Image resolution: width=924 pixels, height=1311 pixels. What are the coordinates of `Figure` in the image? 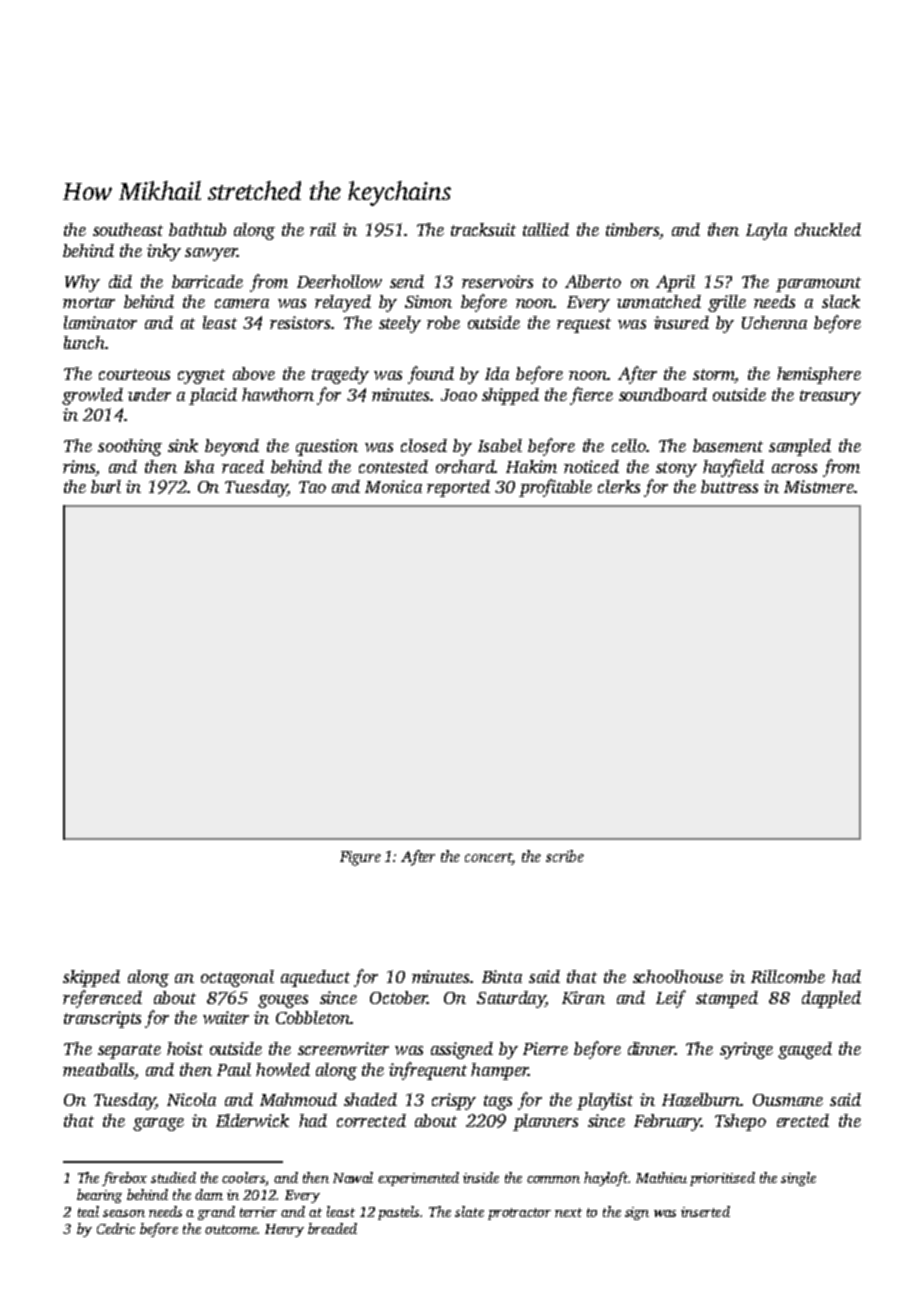 It's located at (360, 858).
